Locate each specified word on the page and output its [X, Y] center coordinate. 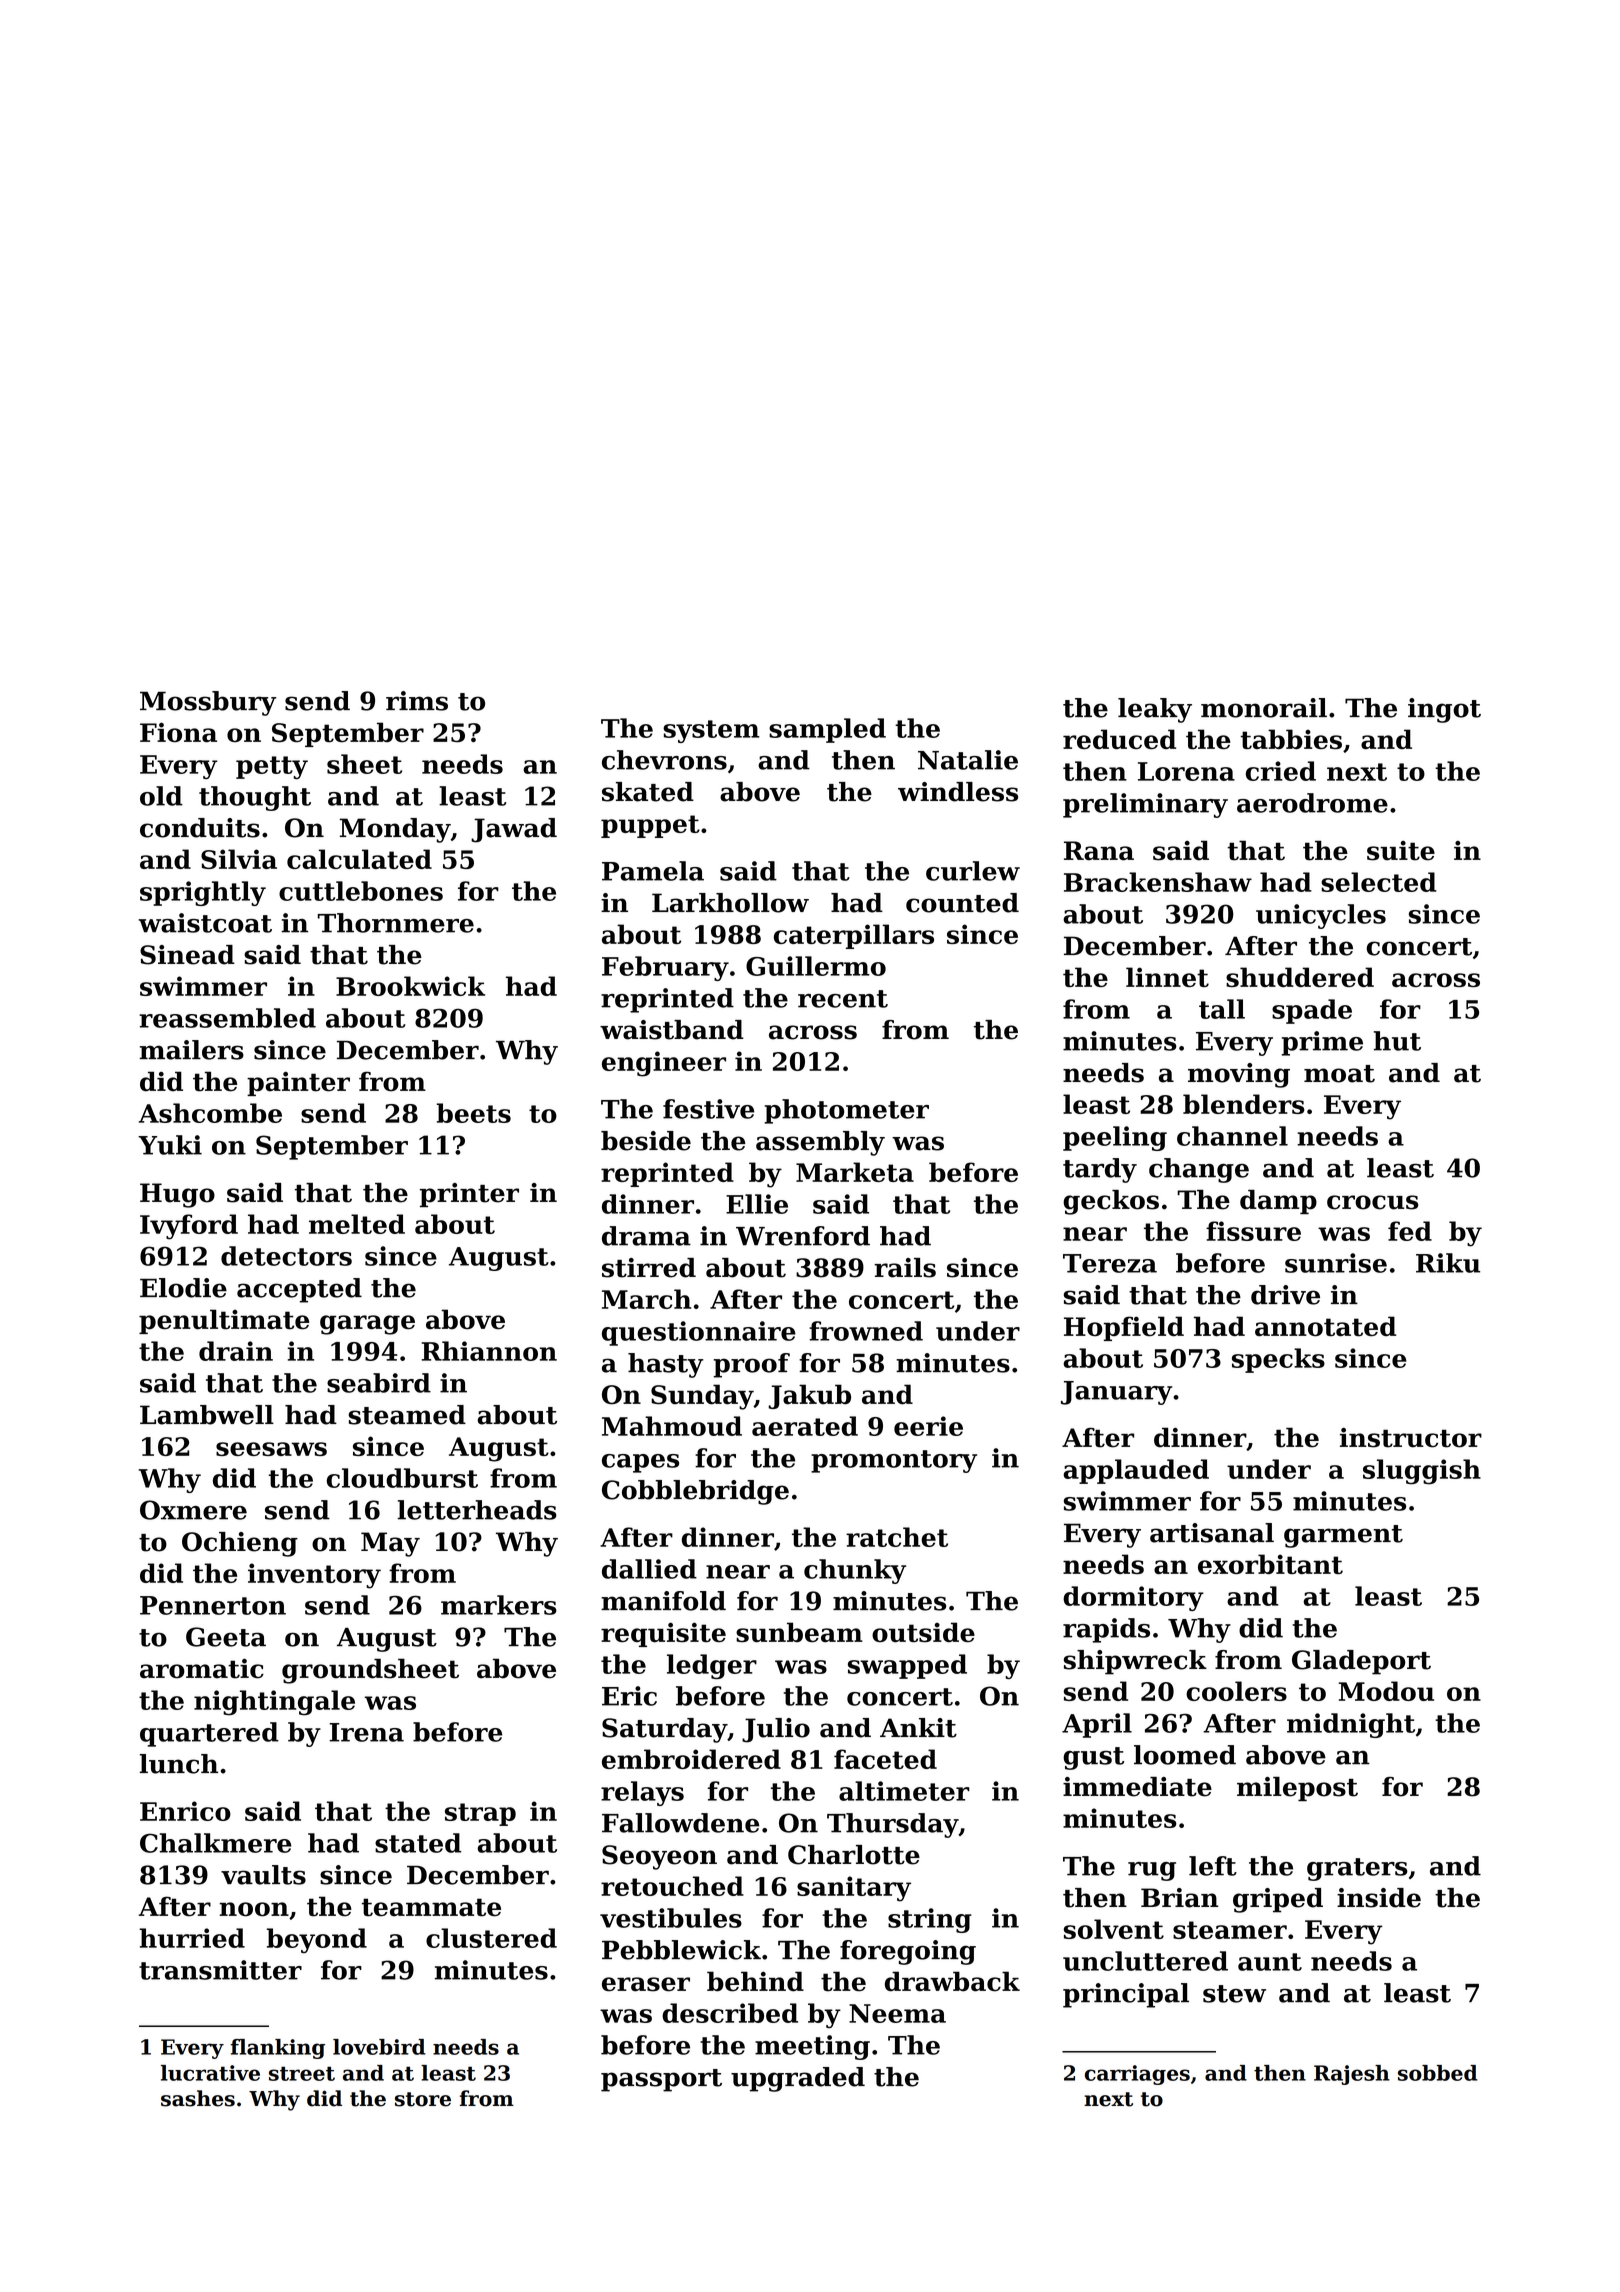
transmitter [220, 1970]
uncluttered [1145, 1961]
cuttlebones [361, 891]
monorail [1264, 708]
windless [958, 792]
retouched [672, 1886]
